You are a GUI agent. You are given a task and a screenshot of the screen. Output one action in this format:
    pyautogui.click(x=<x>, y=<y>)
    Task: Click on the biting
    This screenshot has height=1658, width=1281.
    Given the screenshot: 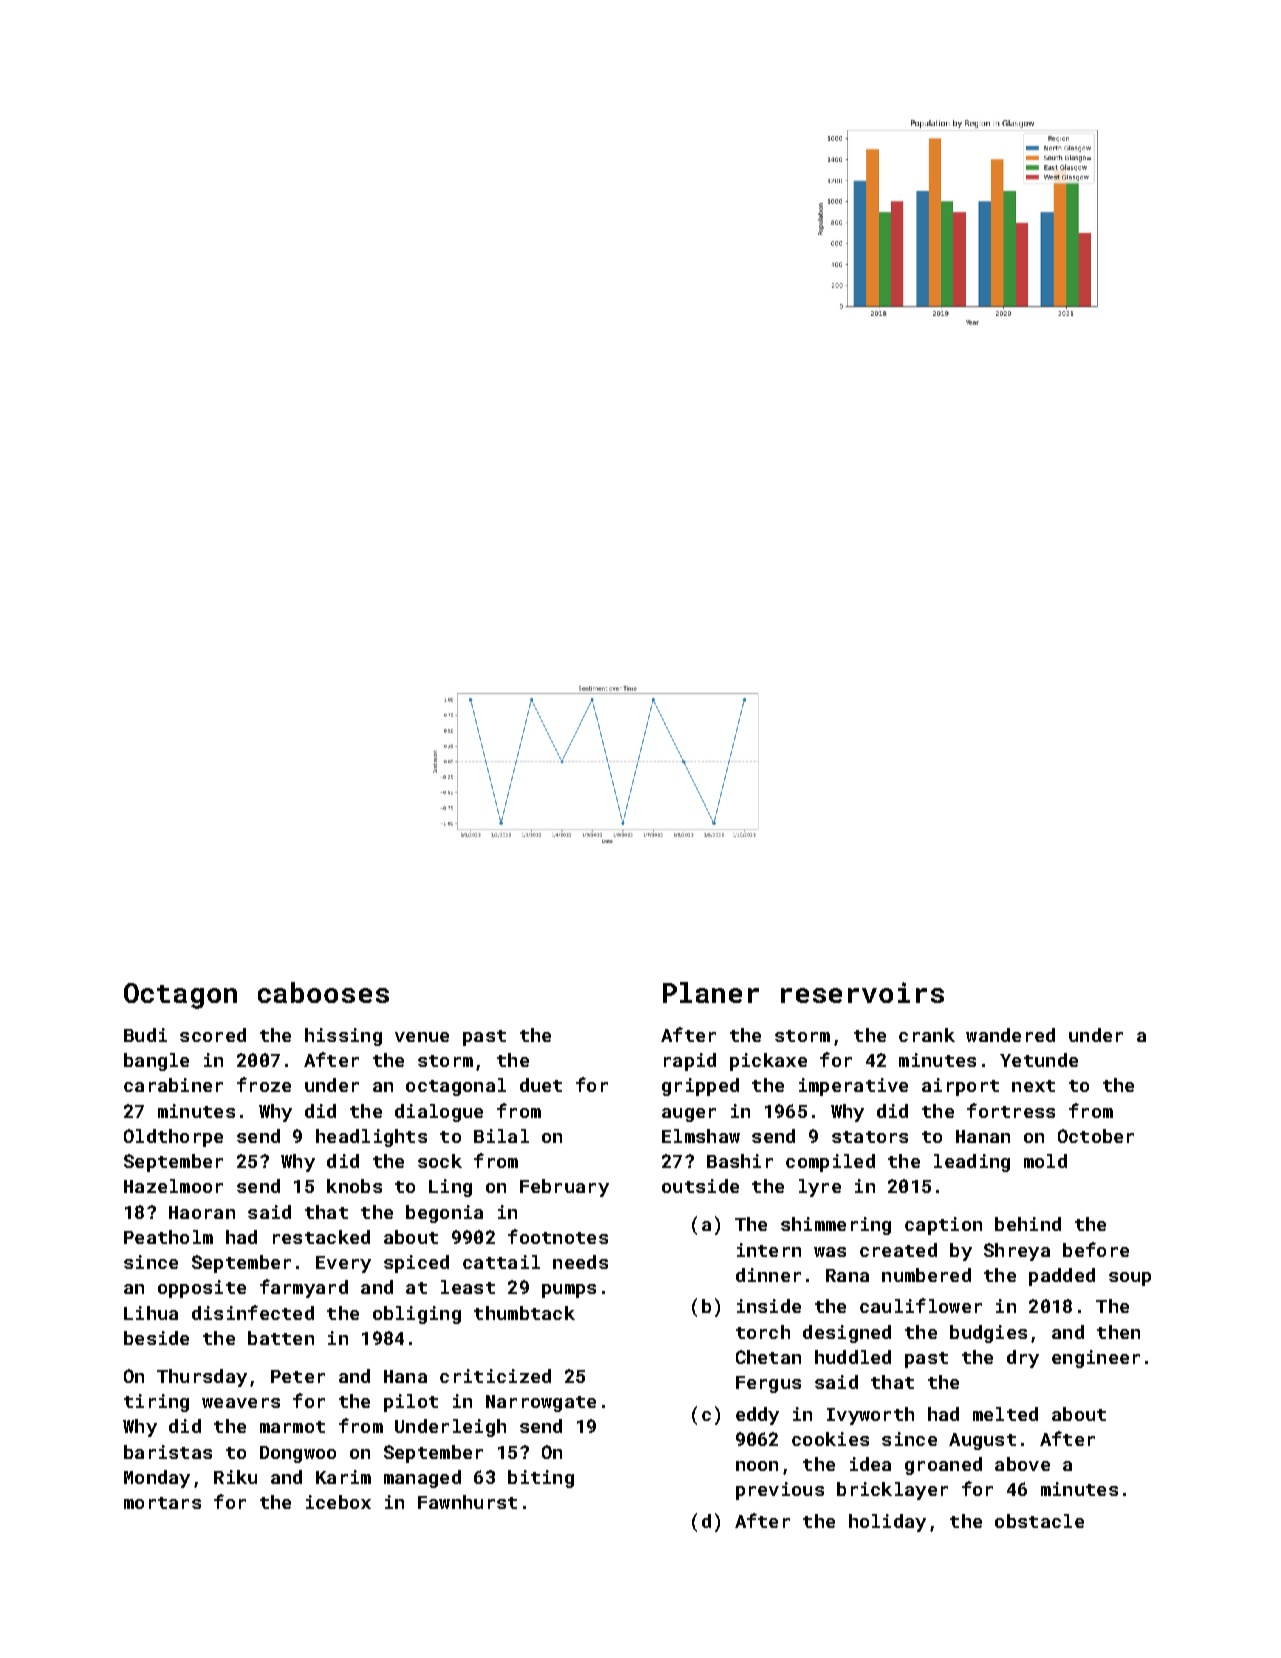 What is the action you would take?
    pyautogui.click(x=541, y=1479)
